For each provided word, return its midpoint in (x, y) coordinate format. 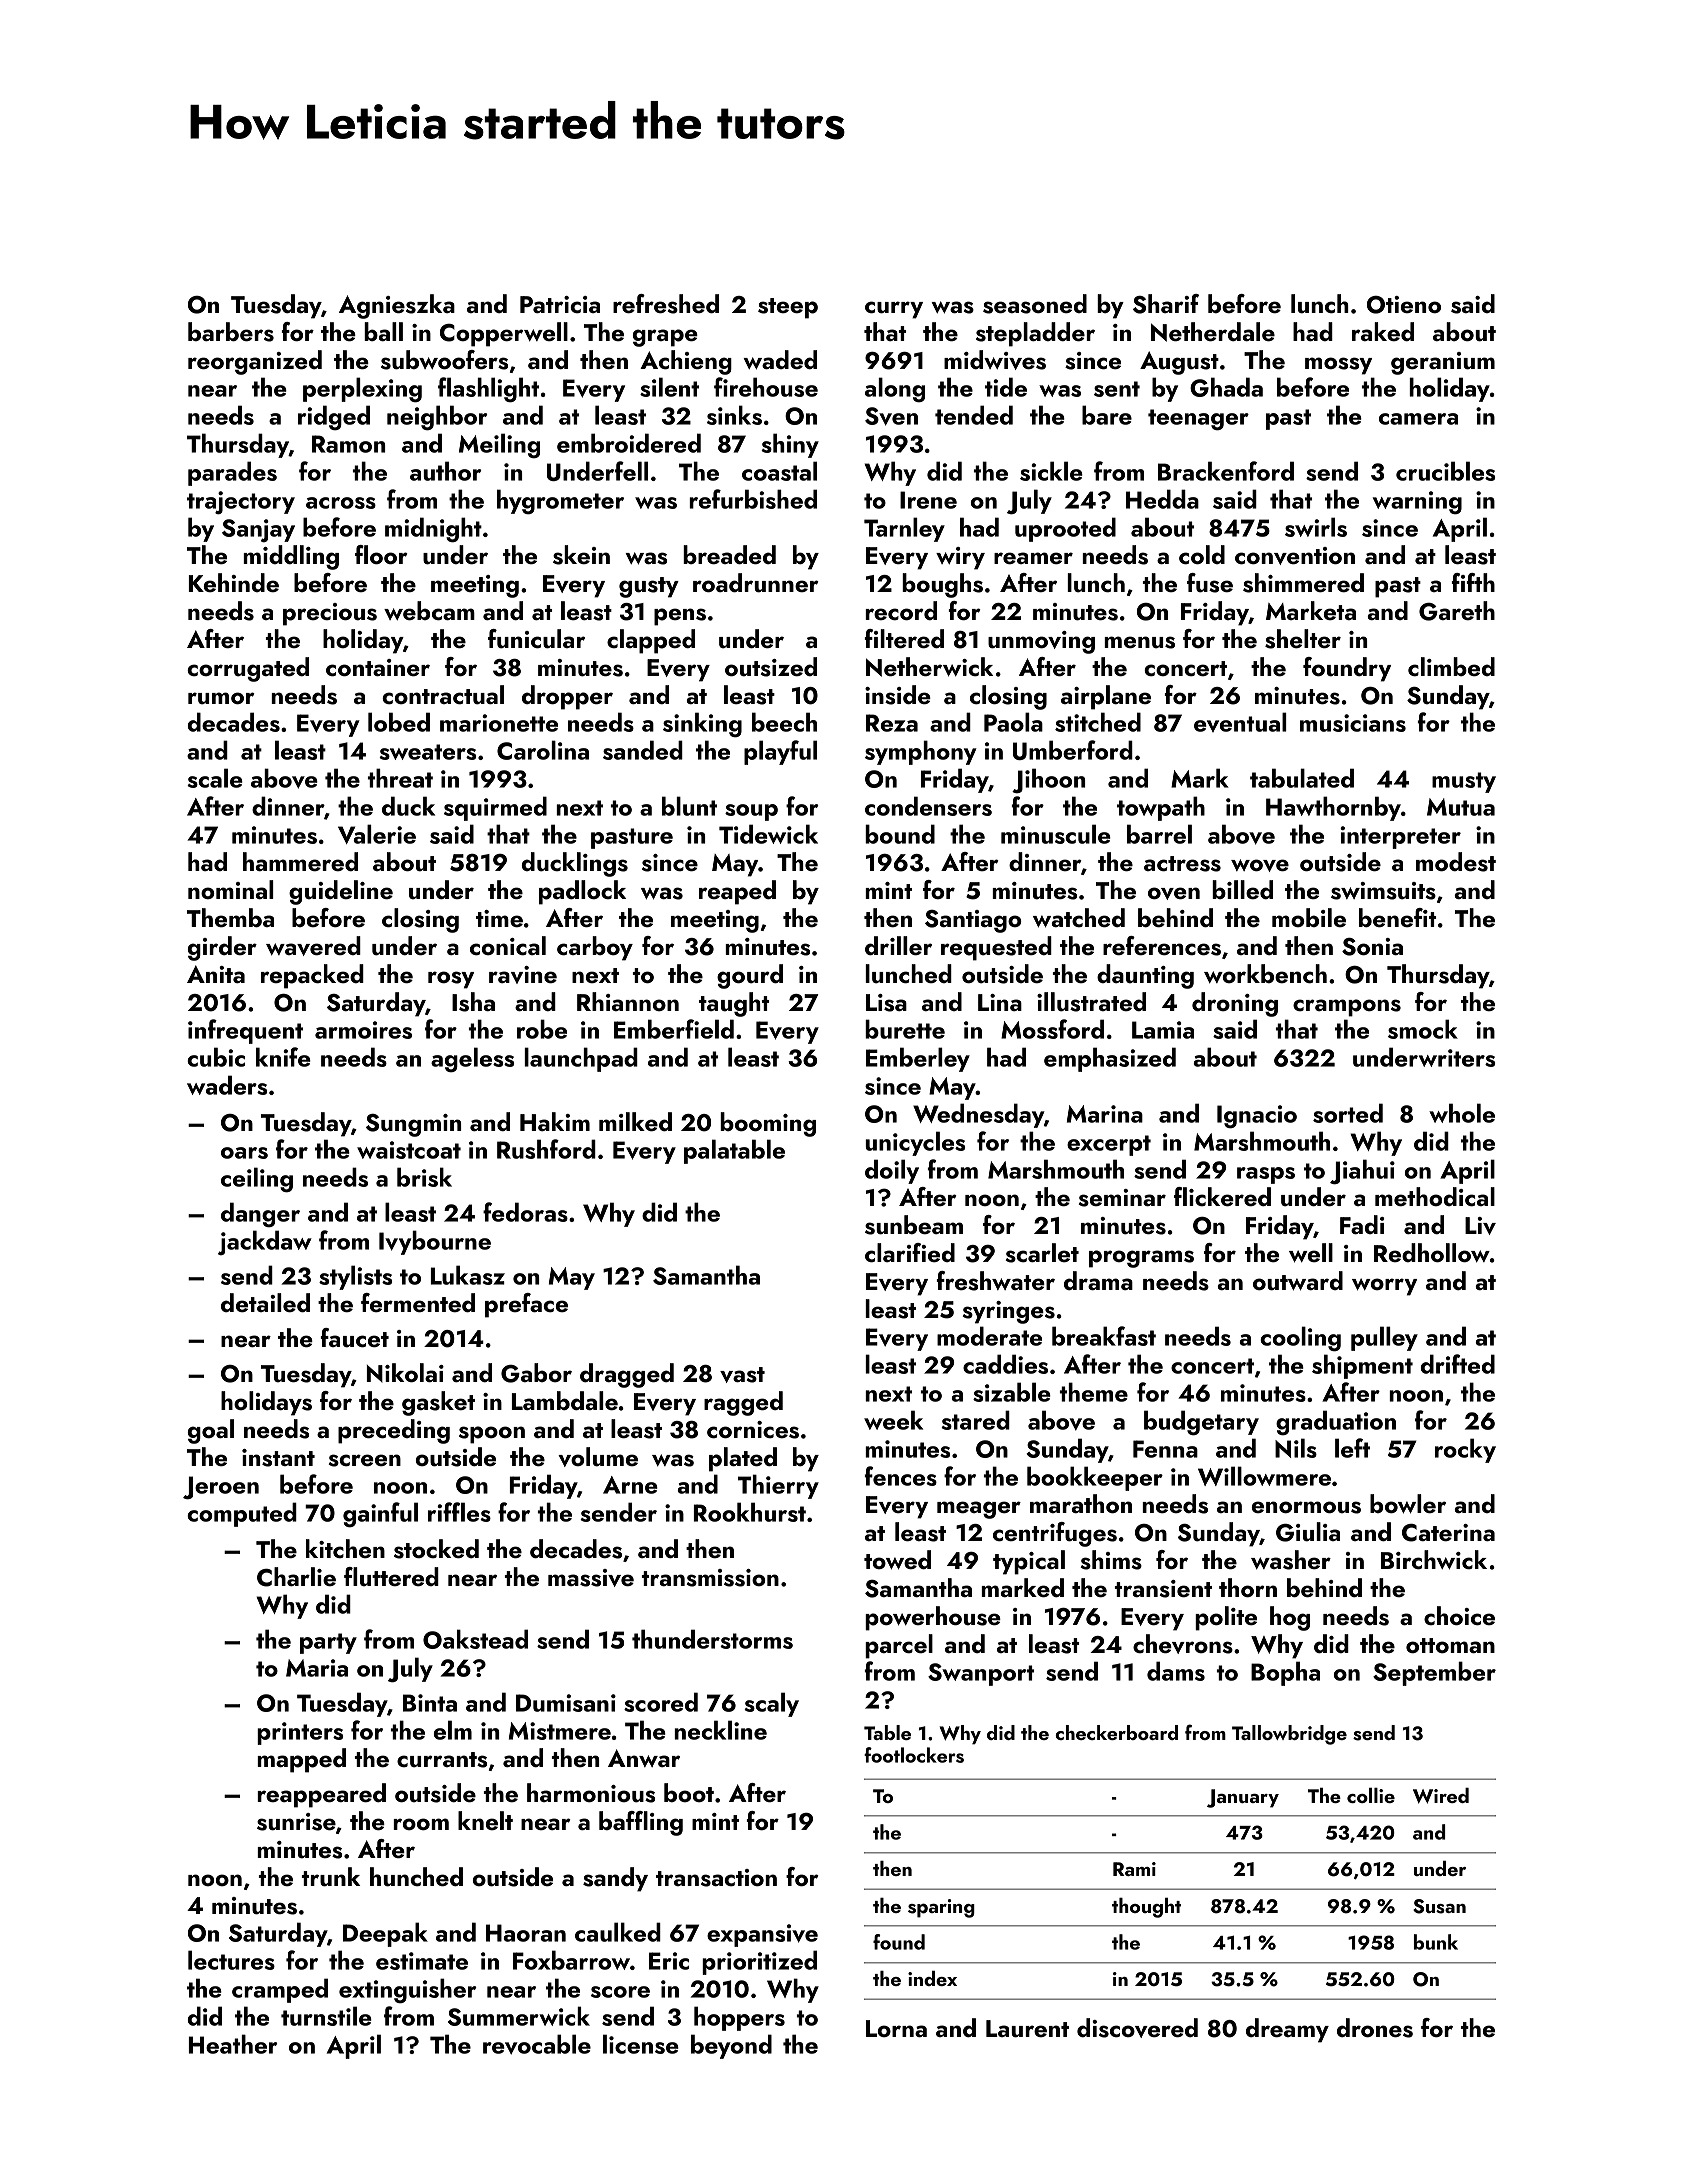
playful (780, 752)
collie (1371, 1795)
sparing (941, 1908)
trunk (331, 1877)
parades (232, 473)
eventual (1240, 722)
